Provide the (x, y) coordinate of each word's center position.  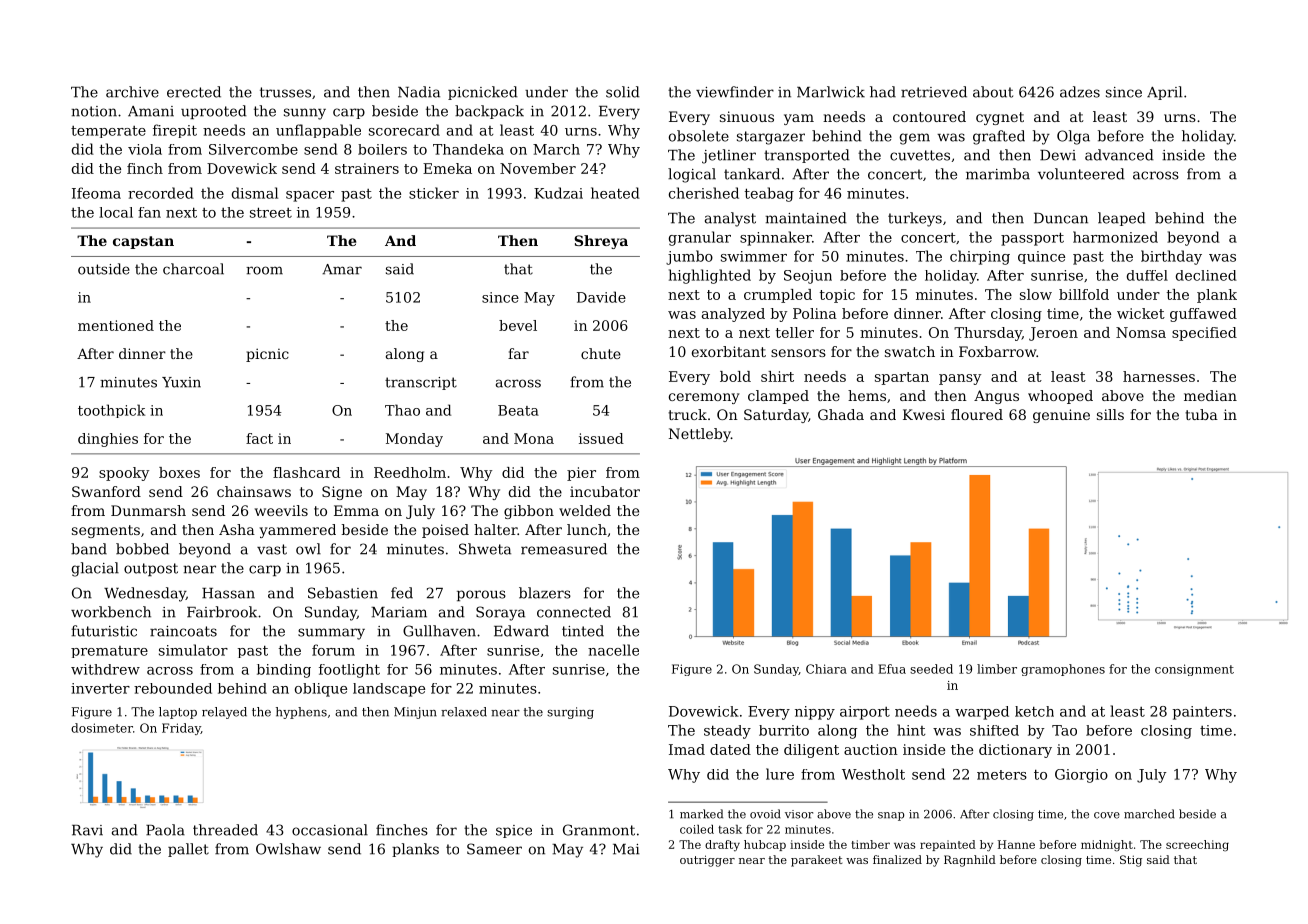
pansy (960, 379)
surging (570, 713)
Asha (237, 529)
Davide (601, 297)
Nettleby (700, 435)
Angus (996, 397)
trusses (285, 92)
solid (623, 92)
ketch (1034, 711)
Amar (342, 269)
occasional (330, 830)
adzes (1080, 92)
